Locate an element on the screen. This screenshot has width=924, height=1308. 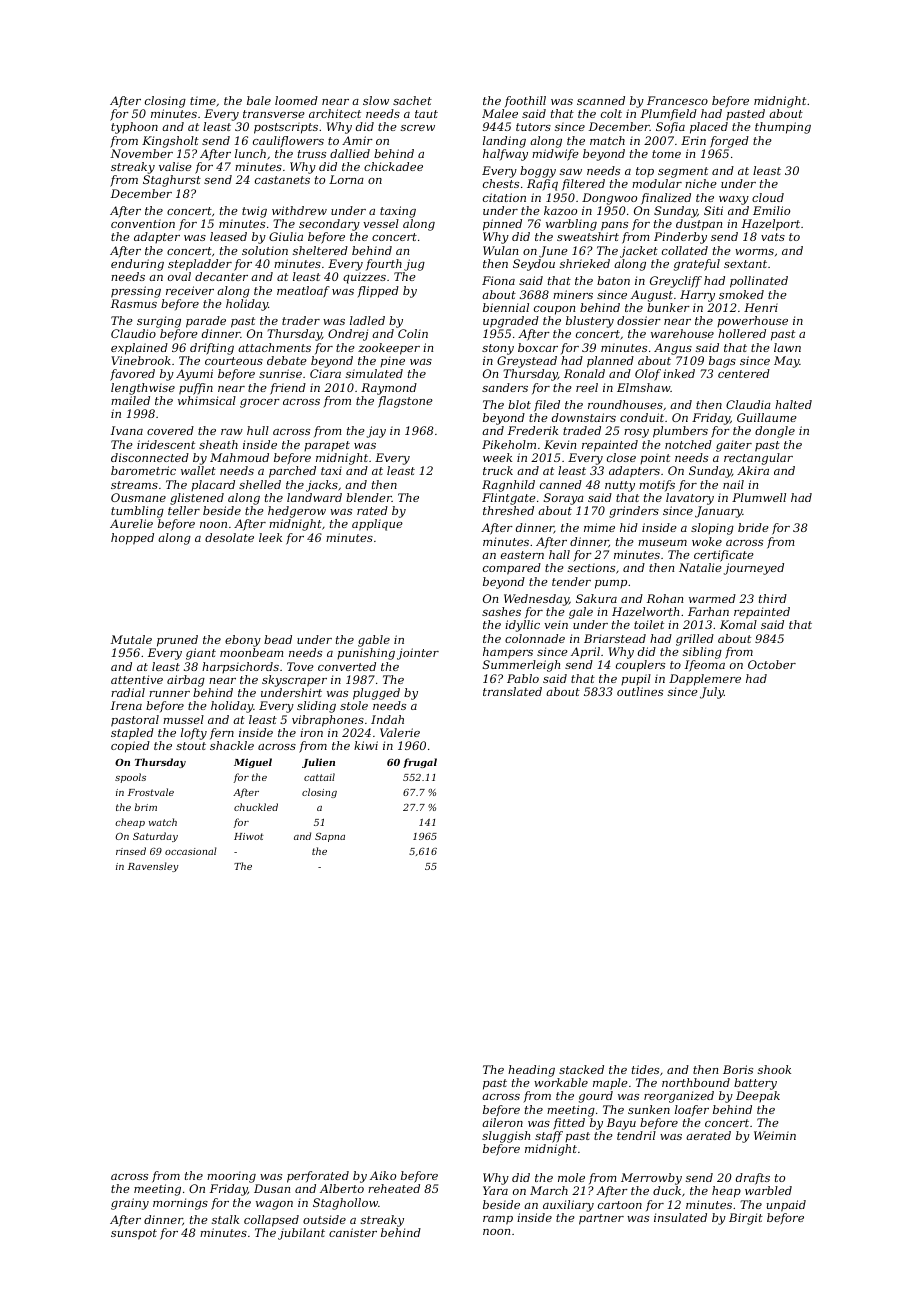
sunspot is located at coordinates (134, 1234).
